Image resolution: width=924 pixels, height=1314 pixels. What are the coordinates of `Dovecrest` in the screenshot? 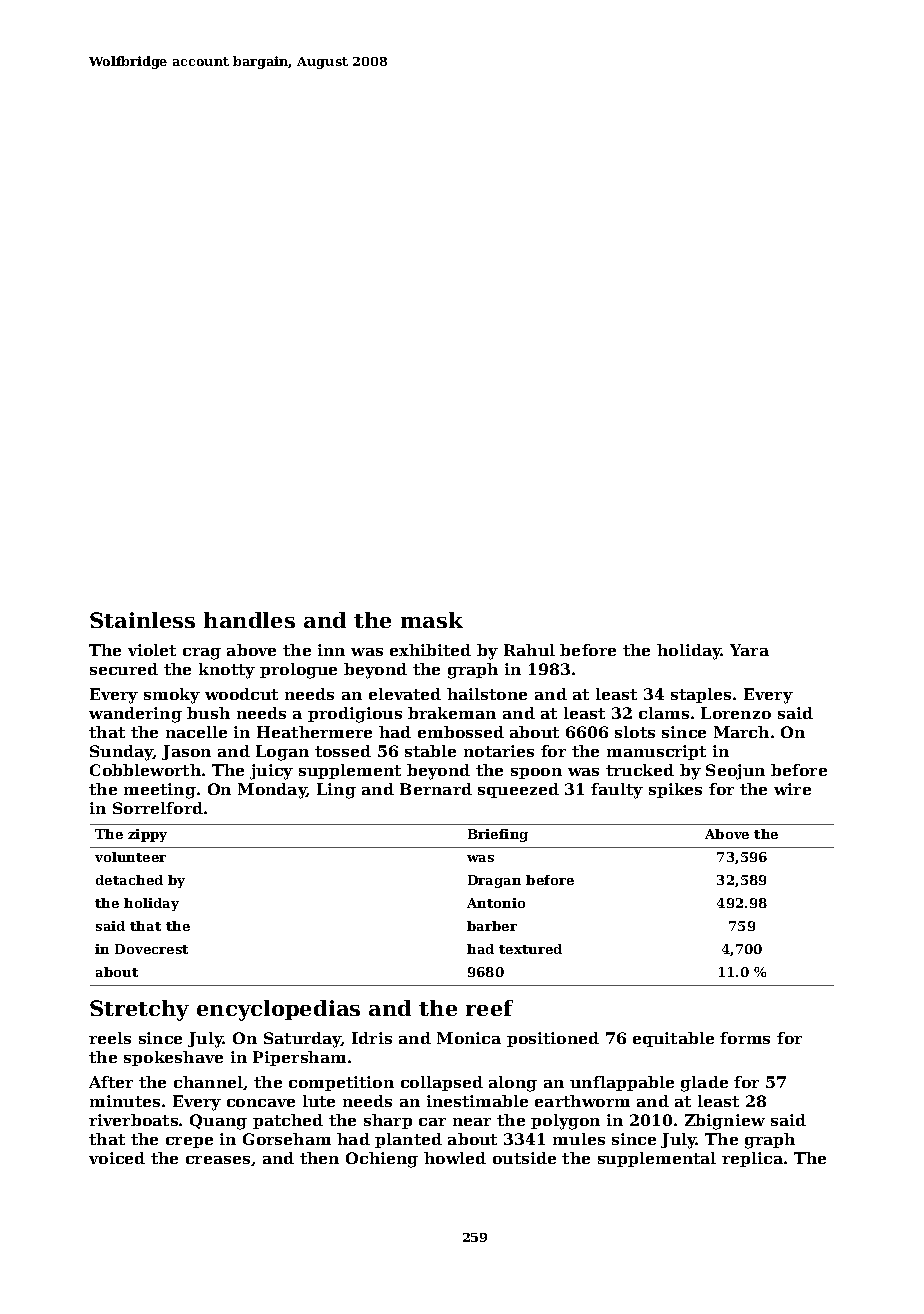 It's located at (151, 949).
